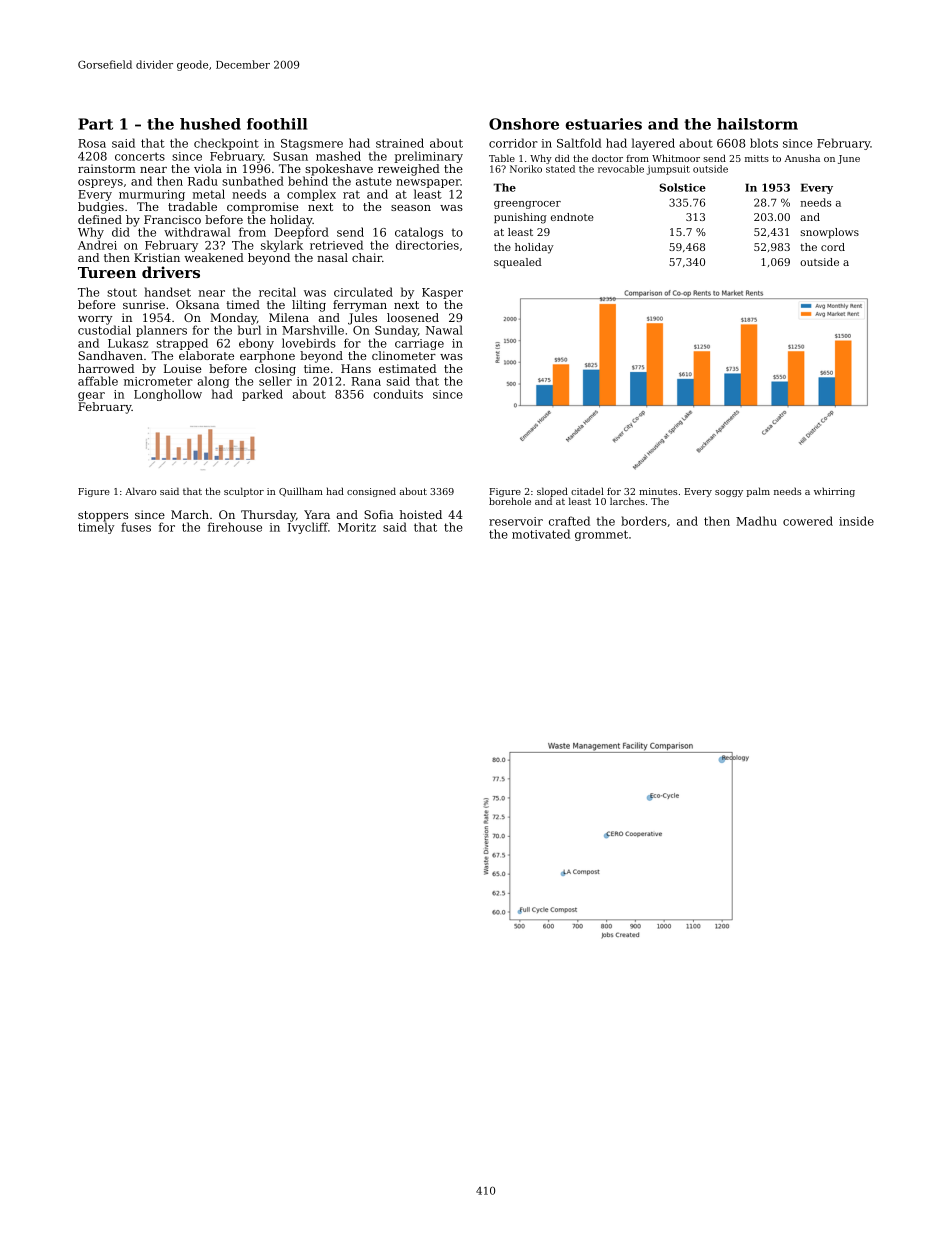 The width and height of the screenshot is (952, 1233). I want to click on fuses, so click(136, 527).
